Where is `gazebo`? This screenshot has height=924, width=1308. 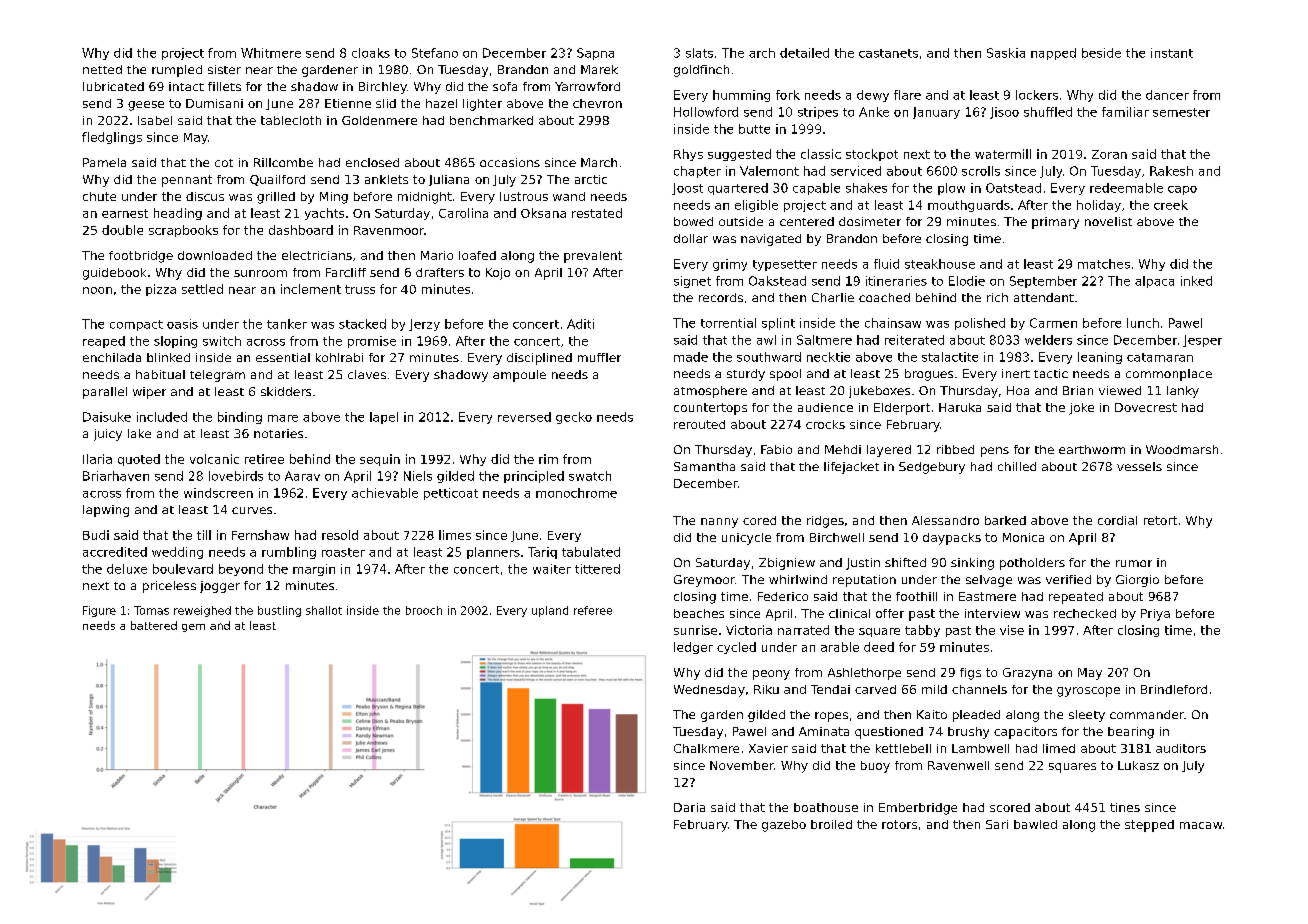
gazebo is located at coordinates (784, 826).
